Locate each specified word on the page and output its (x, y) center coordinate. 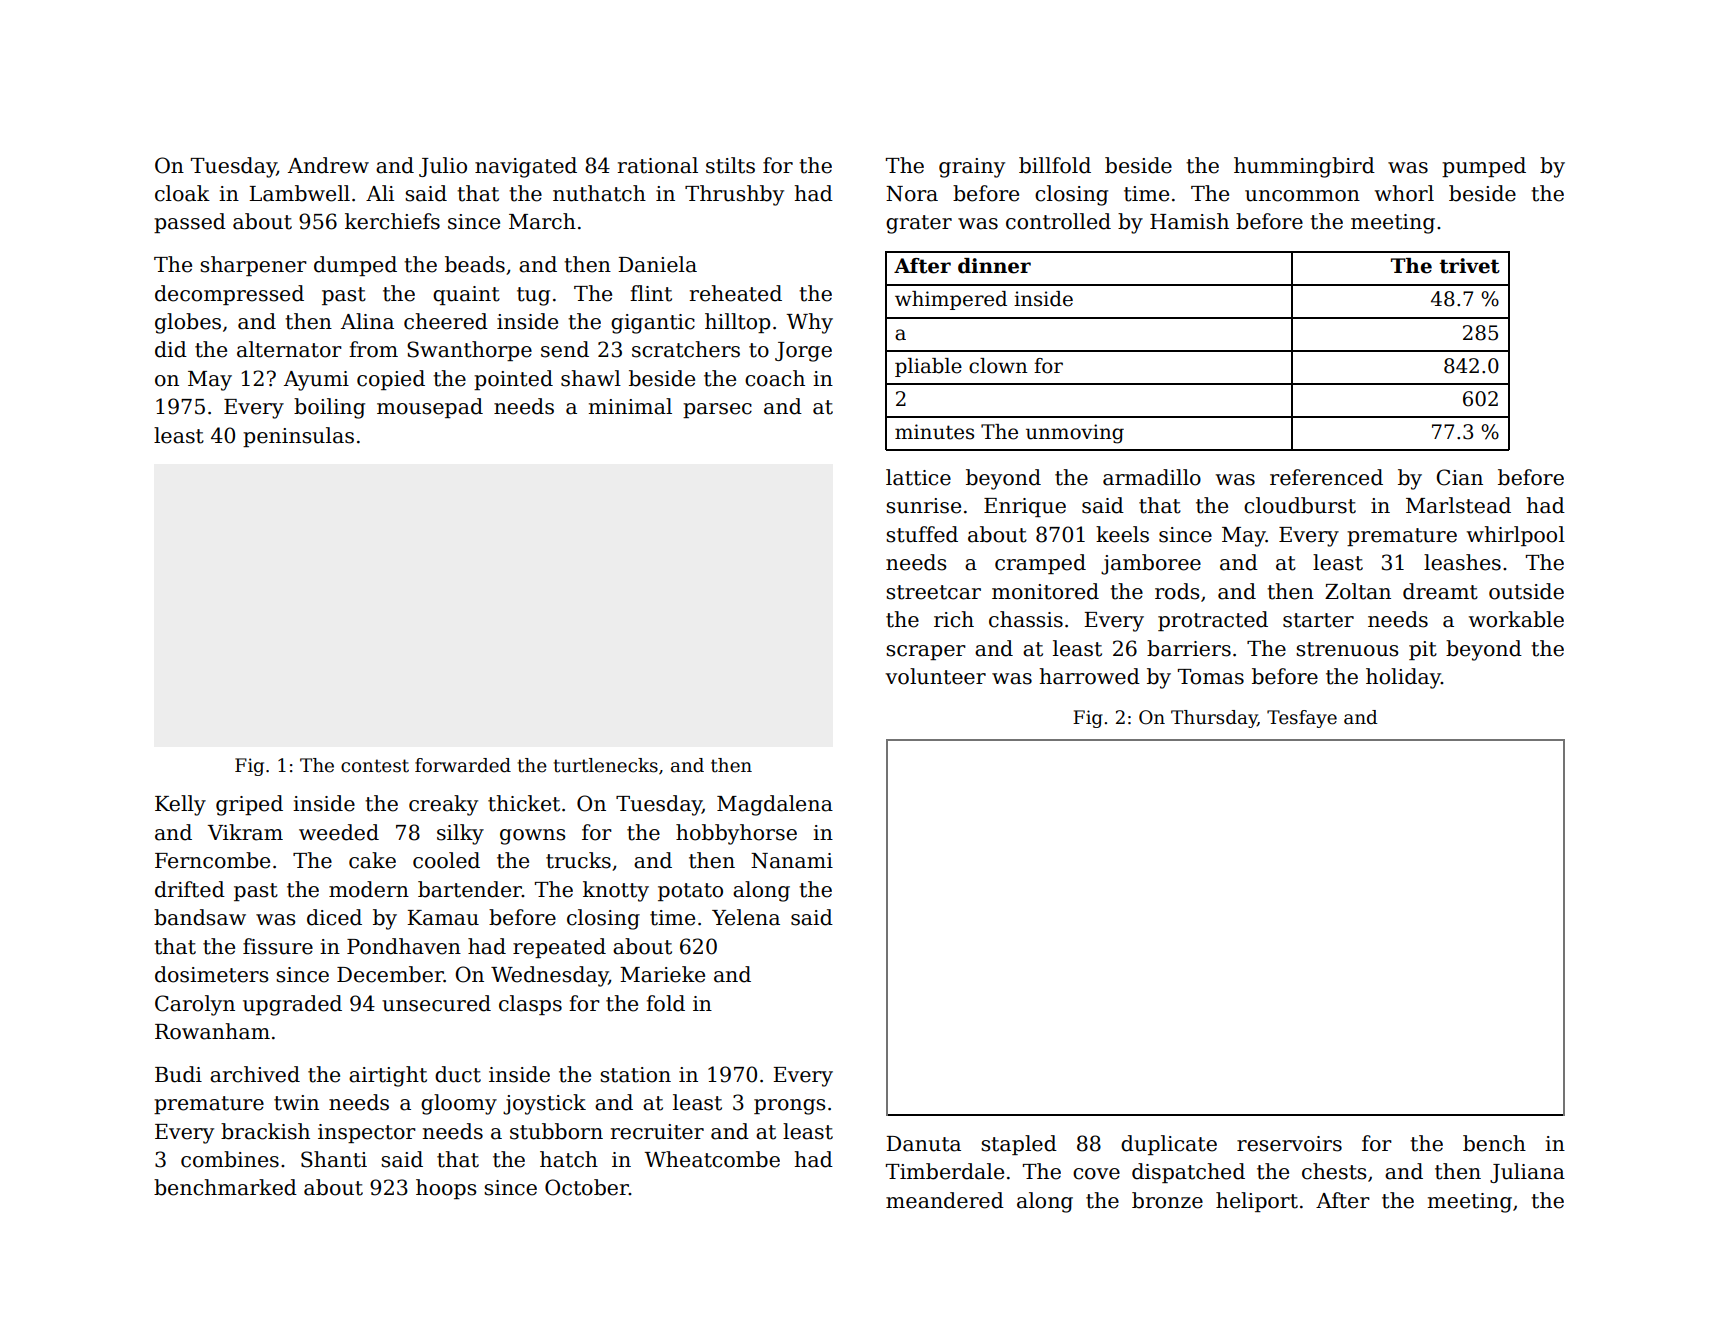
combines (230, 1159)
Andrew (328, 165)
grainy (972, 168)
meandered (945, 1200)
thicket (524, 803)
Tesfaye (1302, 719)
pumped (1484, 167)
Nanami (792, 861)
